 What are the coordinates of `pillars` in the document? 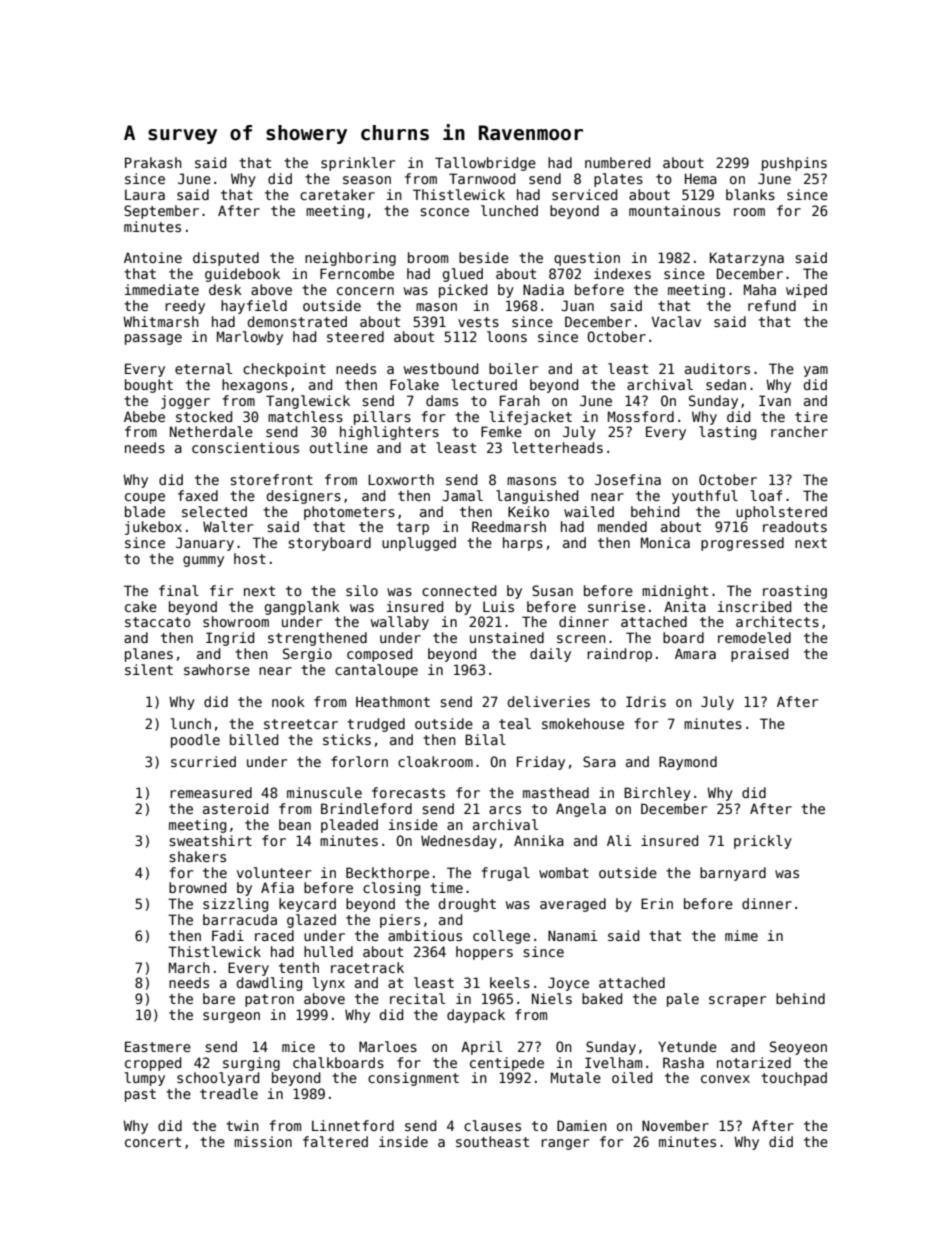 It's located at (382, 418).
